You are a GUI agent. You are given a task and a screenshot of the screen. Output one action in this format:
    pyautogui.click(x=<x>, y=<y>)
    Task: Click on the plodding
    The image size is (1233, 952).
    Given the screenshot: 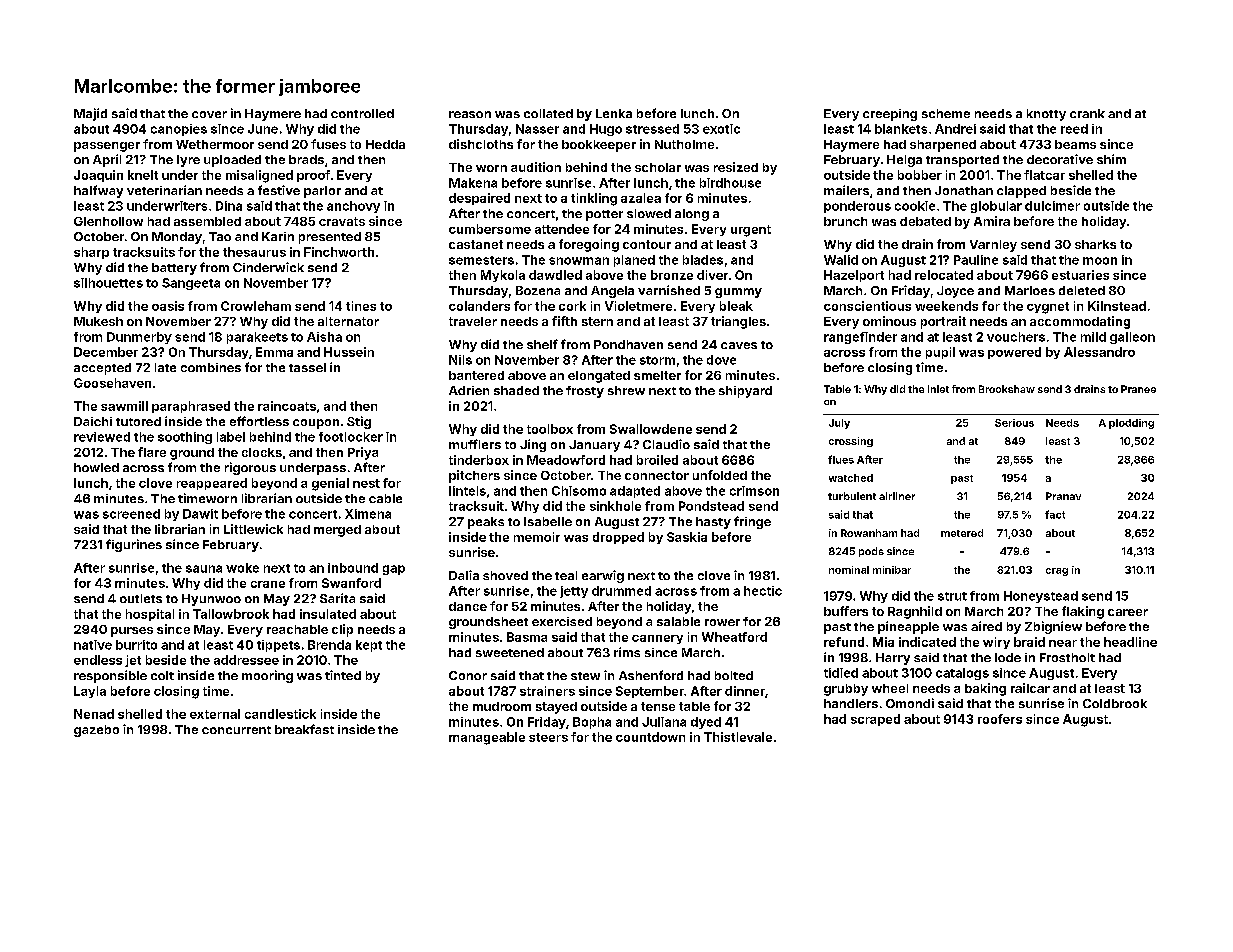 What is the action you would take?
    pyautogui.click(x=1131, y=424)
